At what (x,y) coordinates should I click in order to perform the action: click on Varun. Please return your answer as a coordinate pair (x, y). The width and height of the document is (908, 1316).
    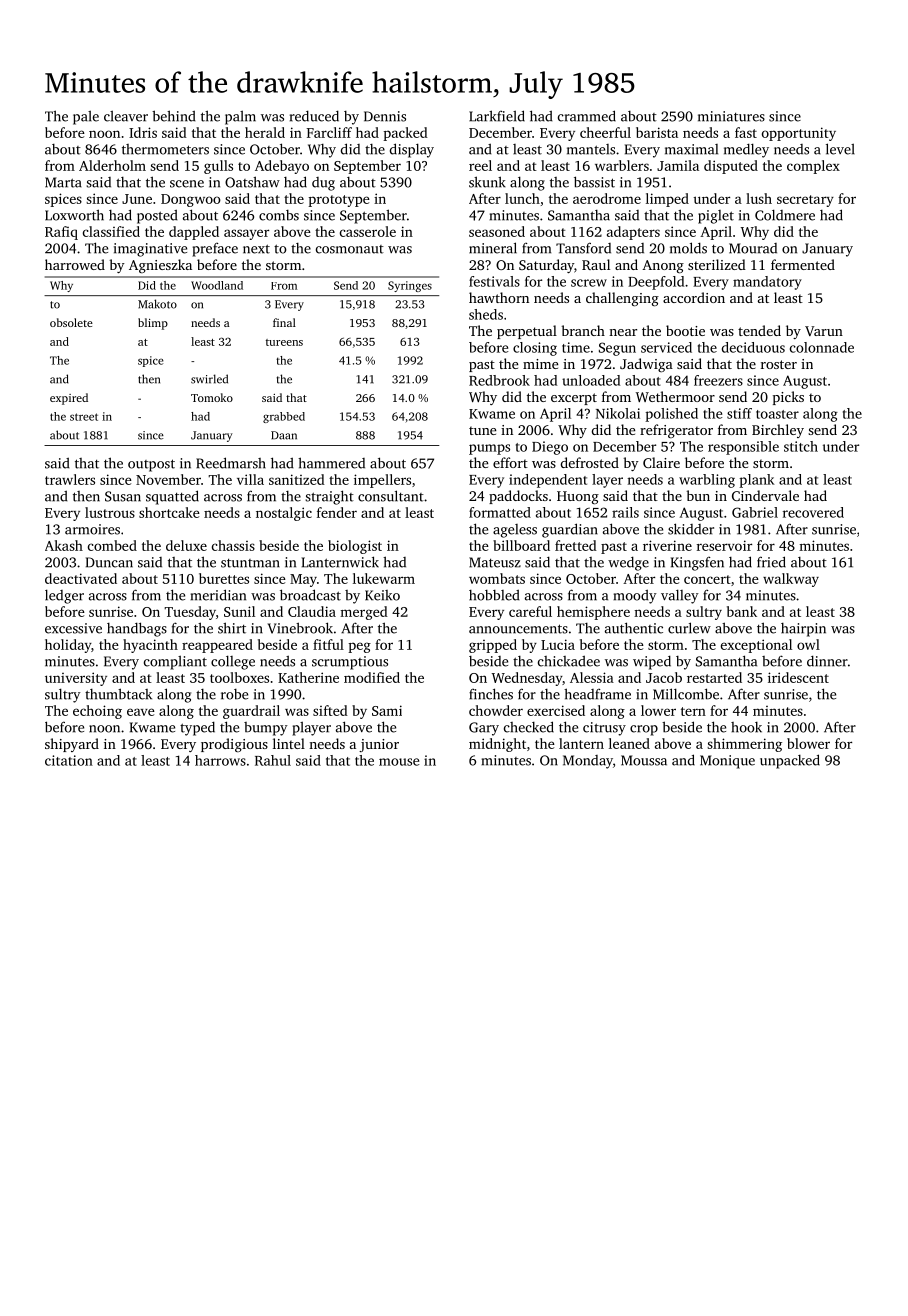
    Looking at the image, I should click on (824, 331).
